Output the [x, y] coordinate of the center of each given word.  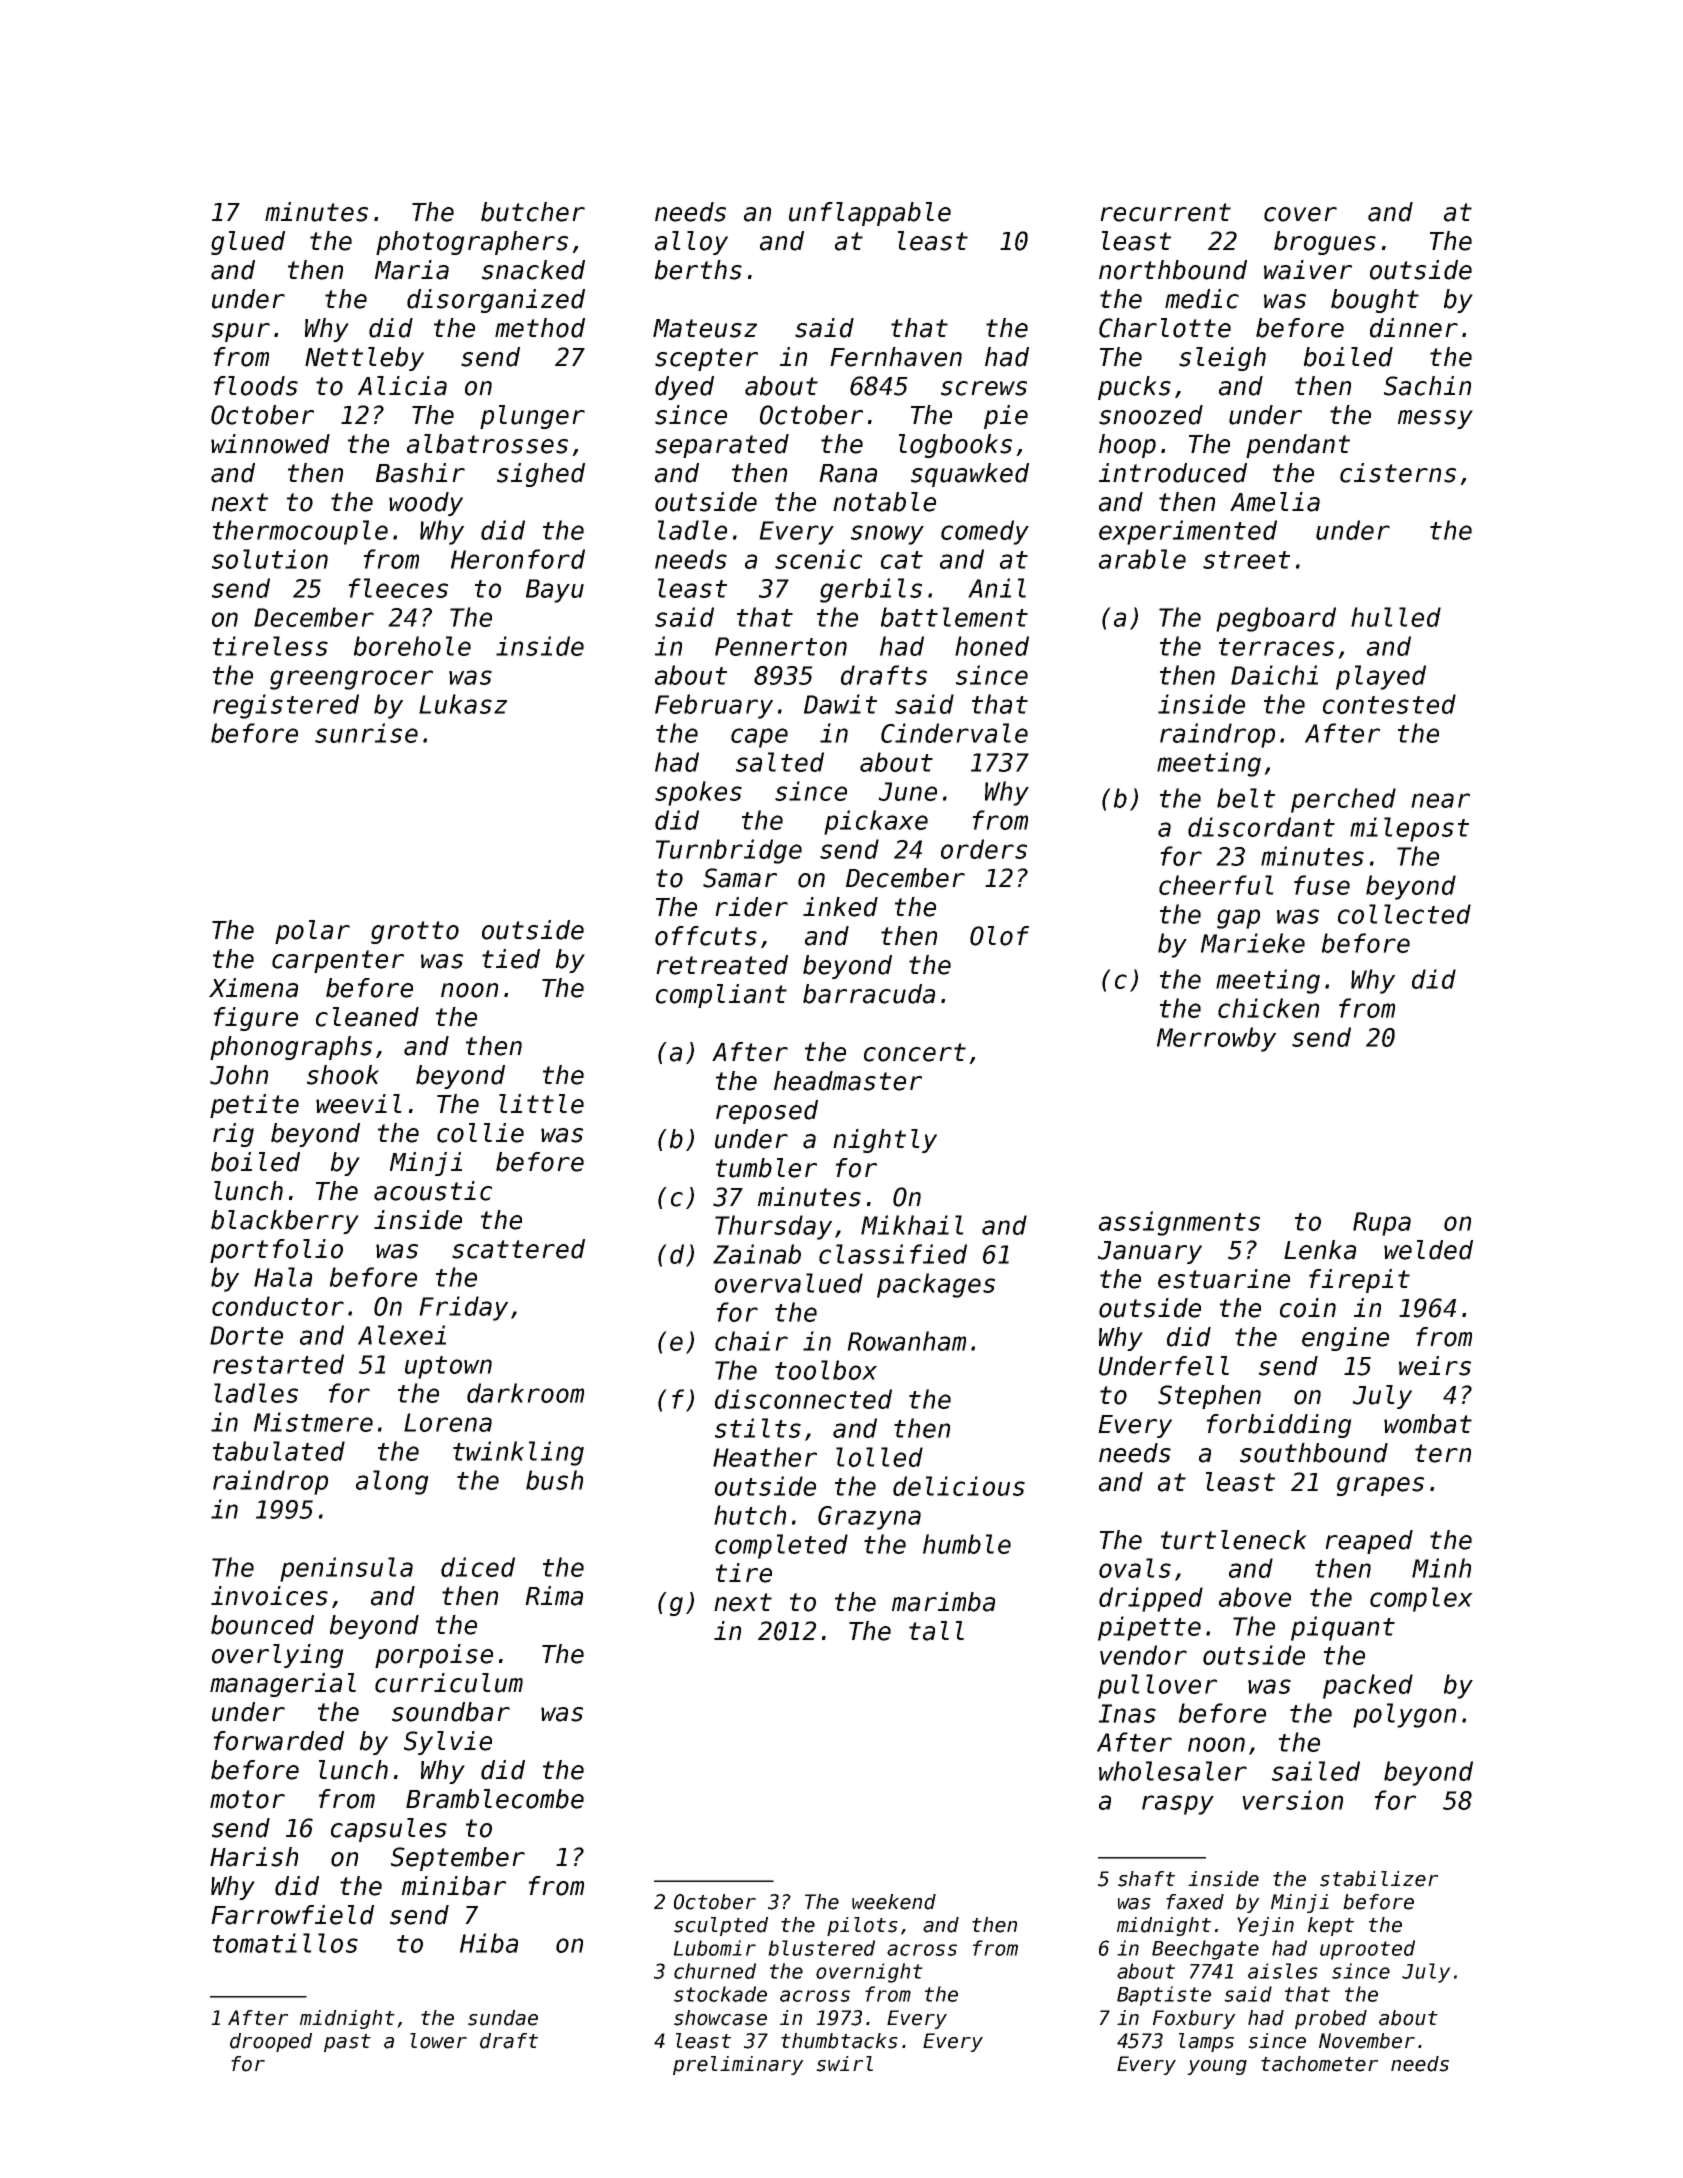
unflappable [870, 214]
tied [511, 959]
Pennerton [781, 646]
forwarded [278, 1741]
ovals [1135, 1568]
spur [241, 332]
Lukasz [463, 704]
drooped [271, 2042]
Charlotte [1165, 328]
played [1381, 677]
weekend [894, 1902]
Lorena [448, 1422]
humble [967, 1544]
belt [1246, 798]
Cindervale [954, 733]
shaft [1146, 1879]
